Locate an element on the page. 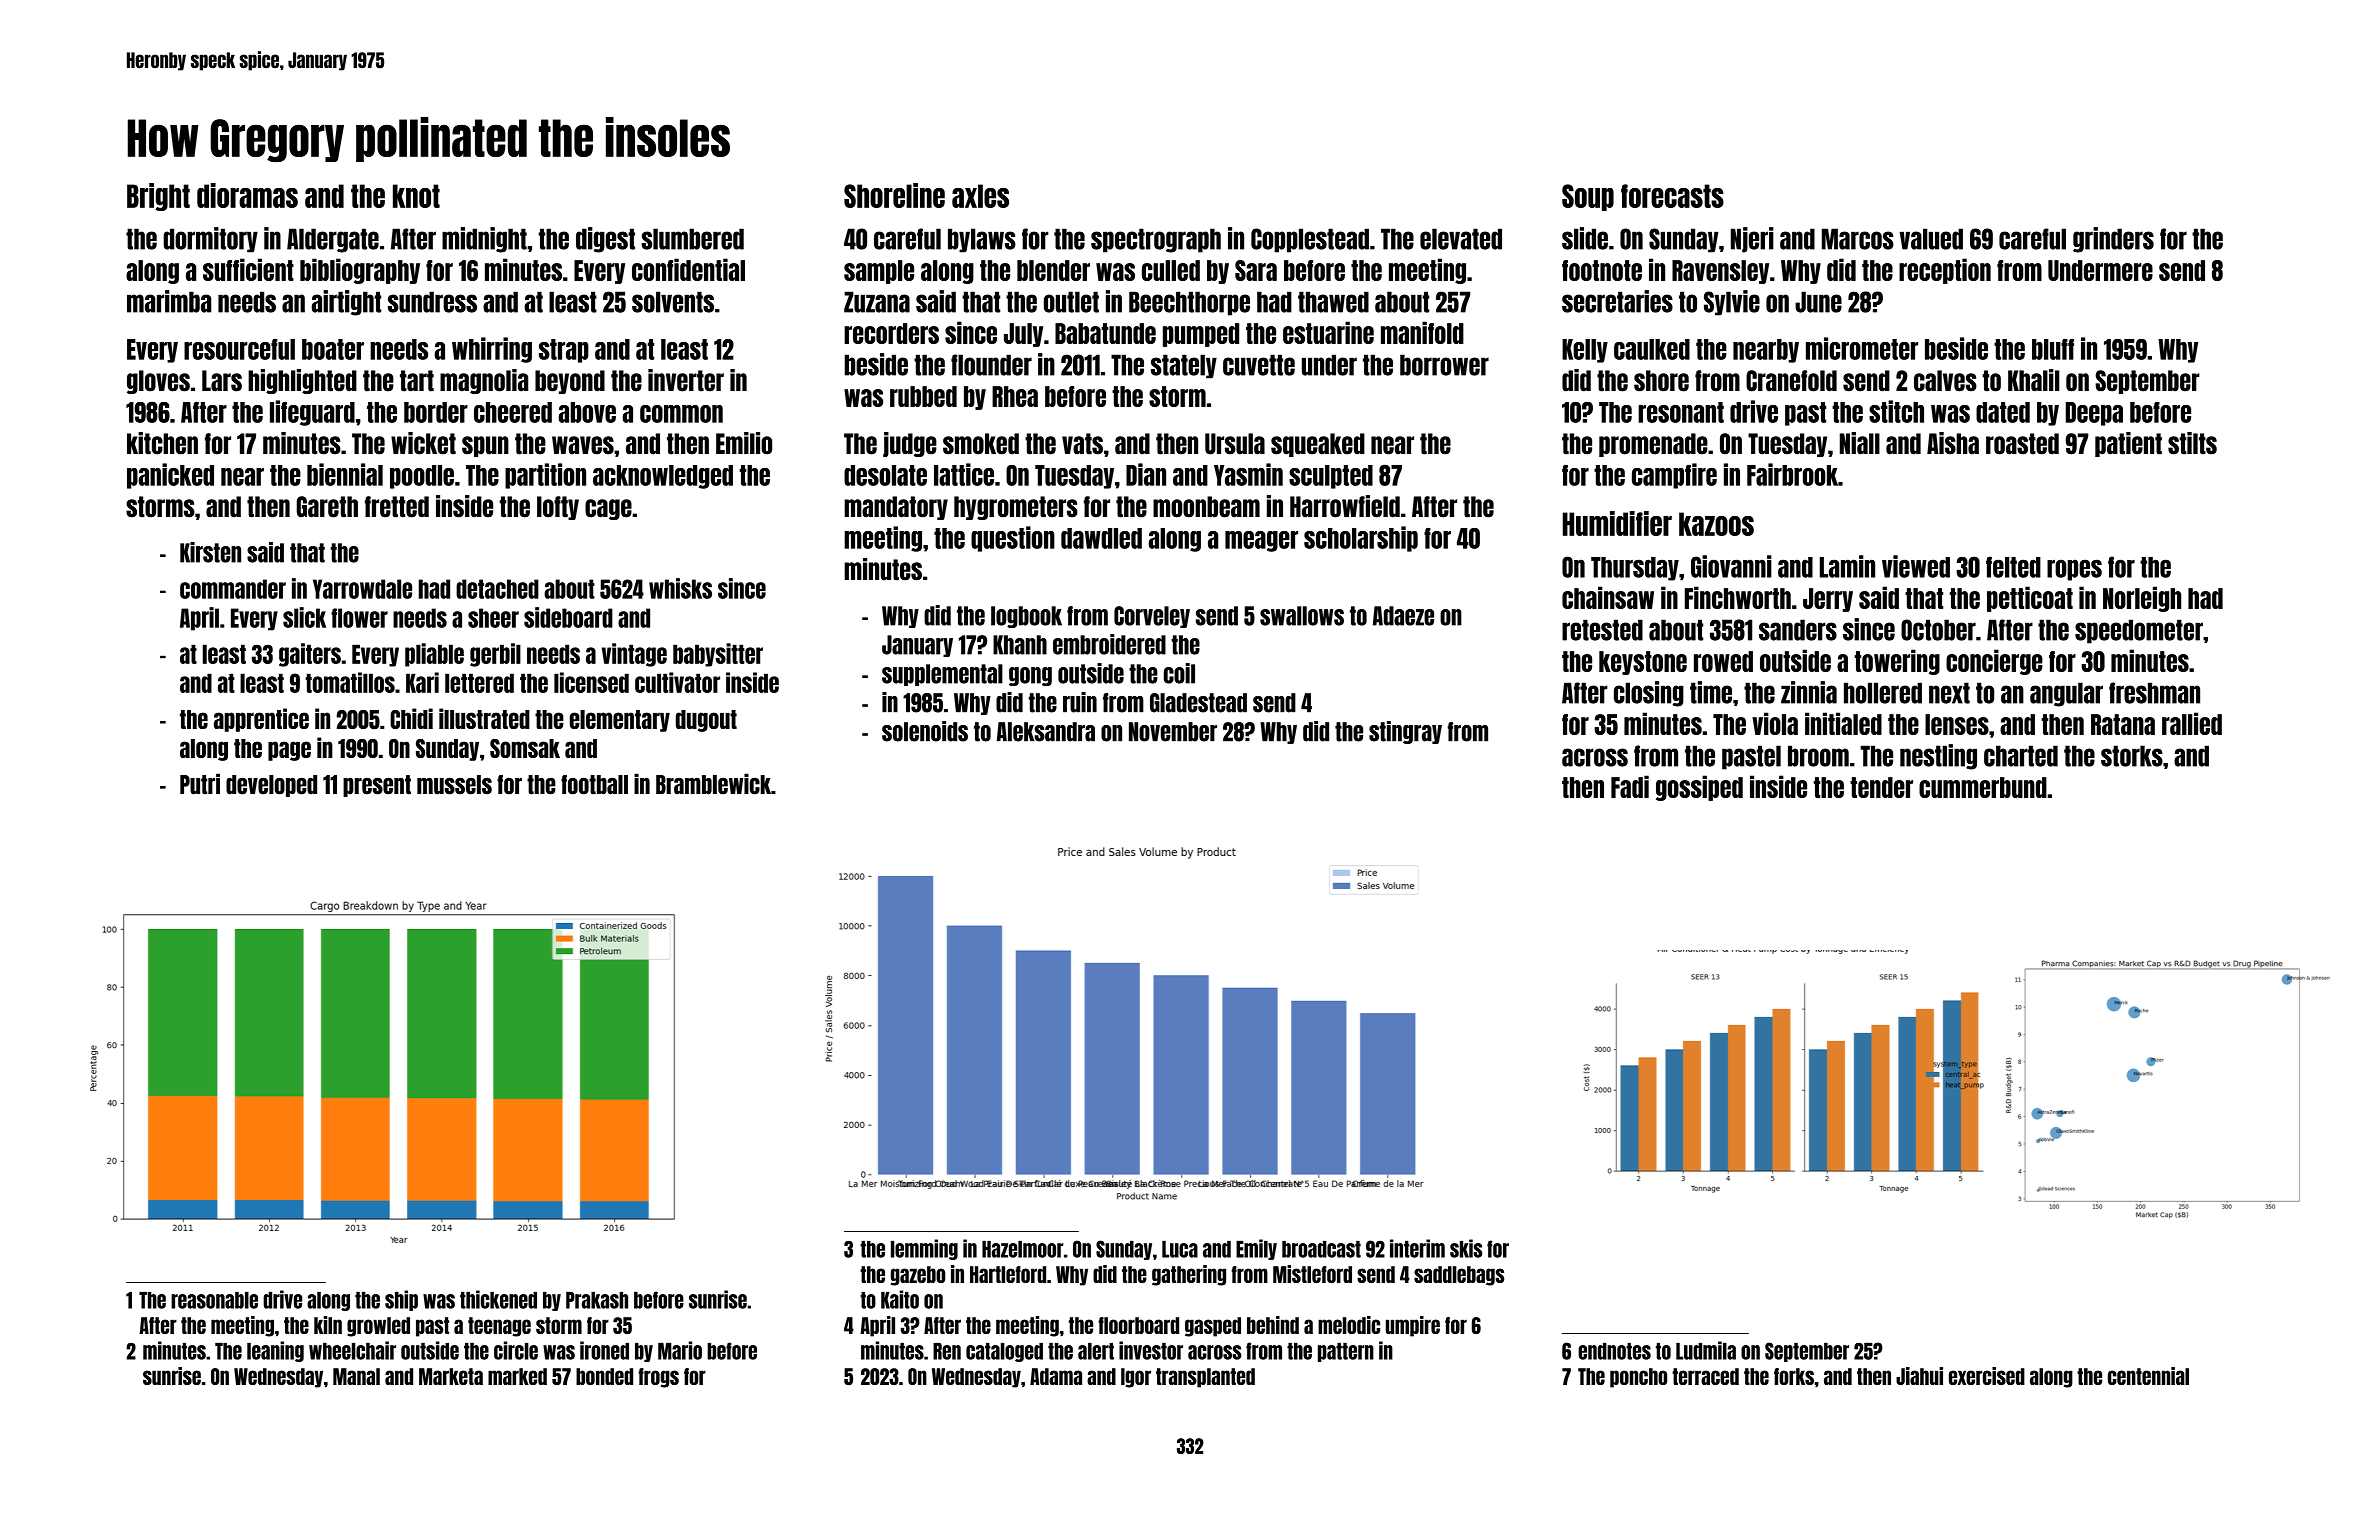 This image has width=2353, height=1523. sideboard is located at coordinates (568, 617).
